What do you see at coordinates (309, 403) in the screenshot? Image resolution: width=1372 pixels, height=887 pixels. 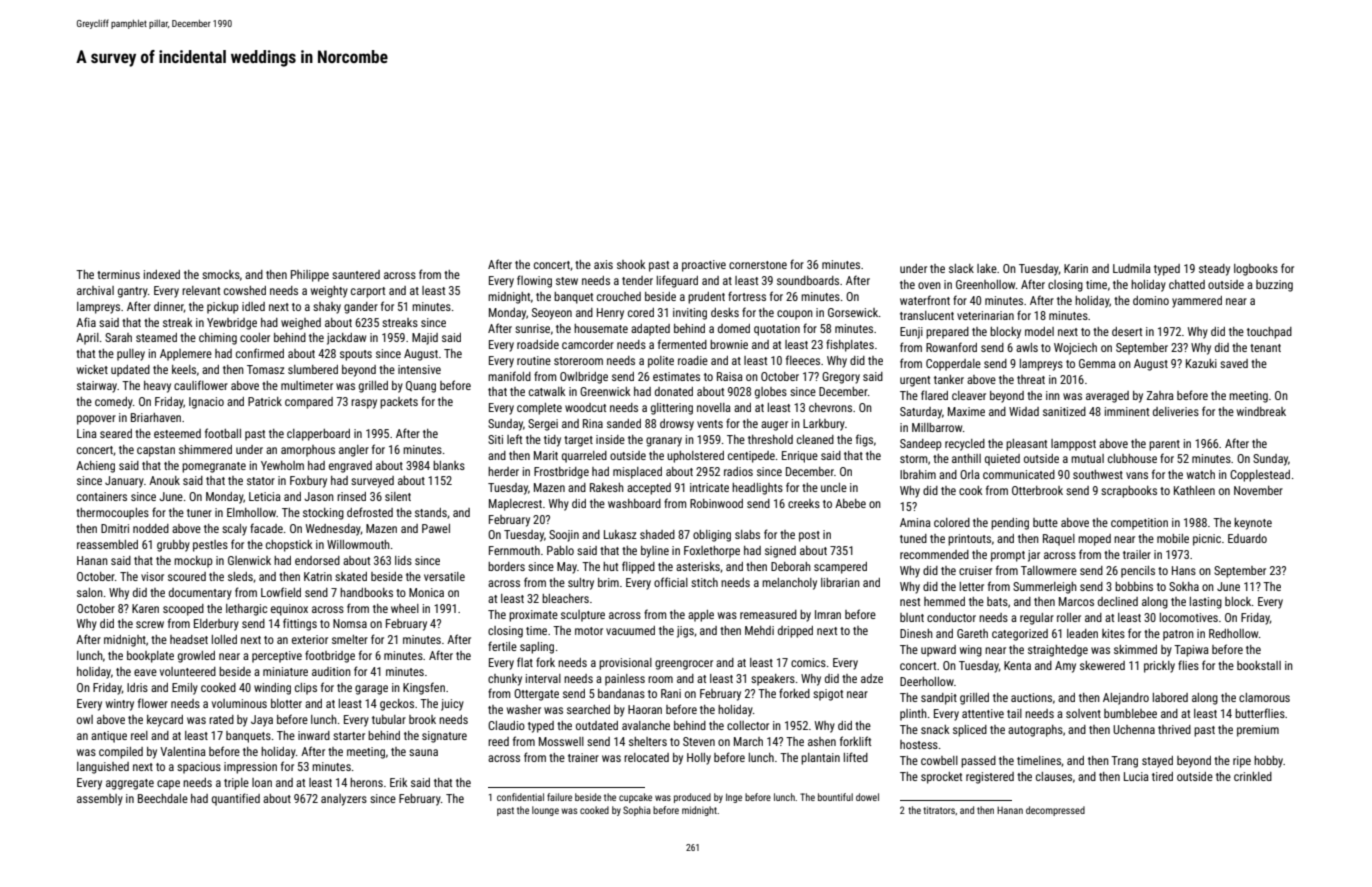 I see `compared` at bounding box center [309, 403].
